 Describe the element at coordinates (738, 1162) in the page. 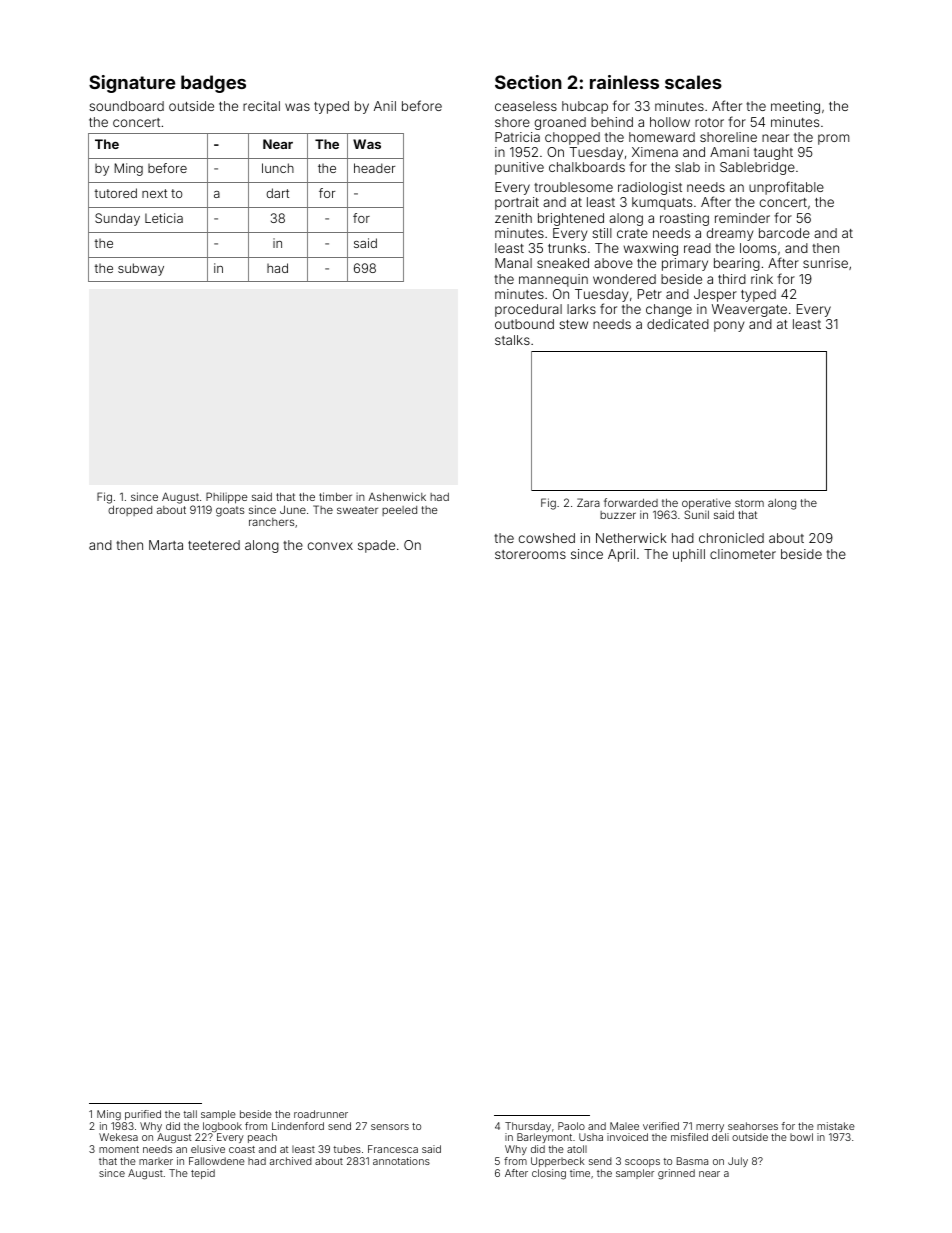

I see `July` at that location.
